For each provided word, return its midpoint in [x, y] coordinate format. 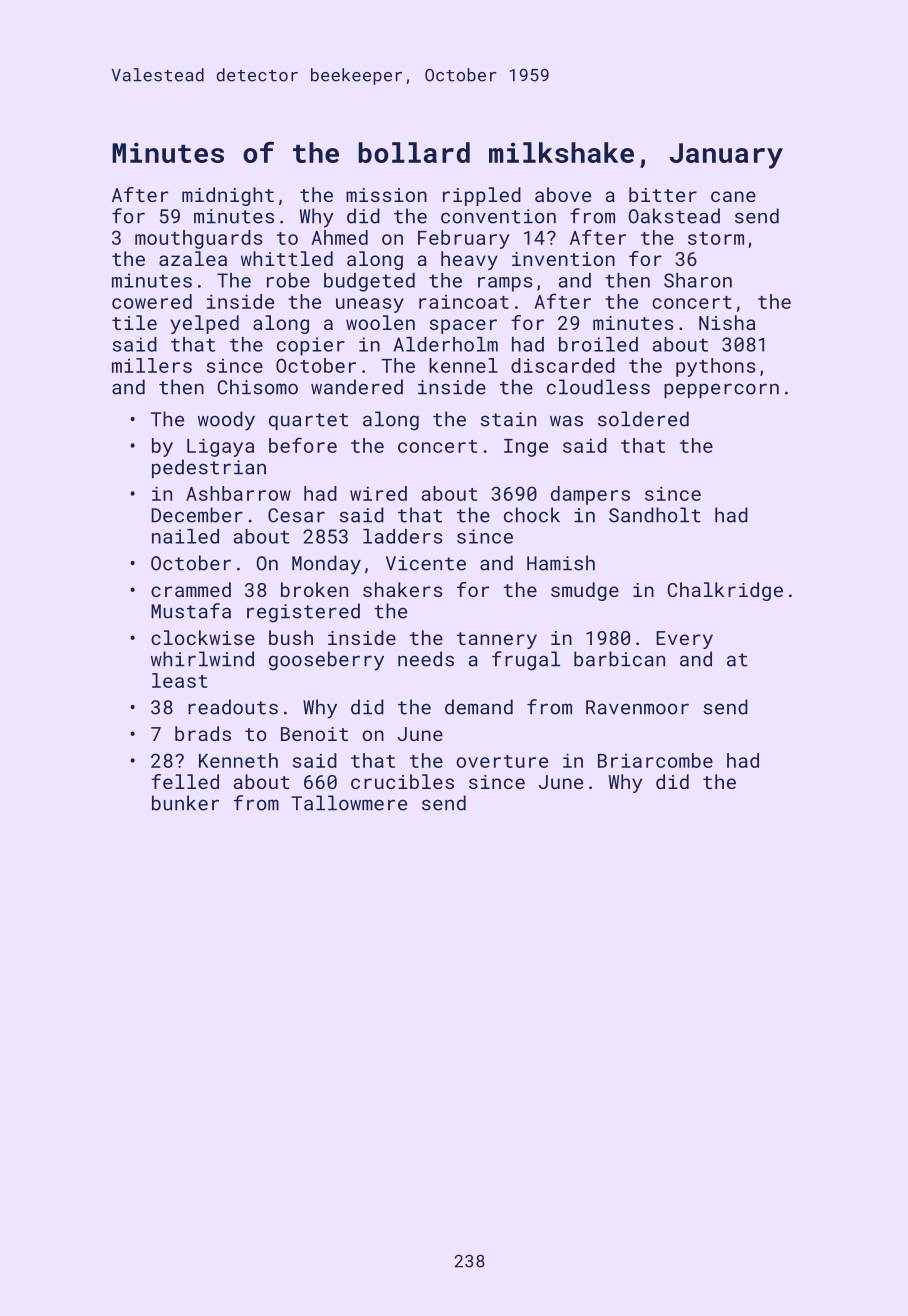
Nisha [727, 322]
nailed [185, 536]
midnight [228, 196]
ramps [505, 284]
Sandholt [655, 515]
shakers [402, 589]
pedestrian [209, 468]
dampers [590, 495]
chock [532, 515]
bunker [185, 803]
